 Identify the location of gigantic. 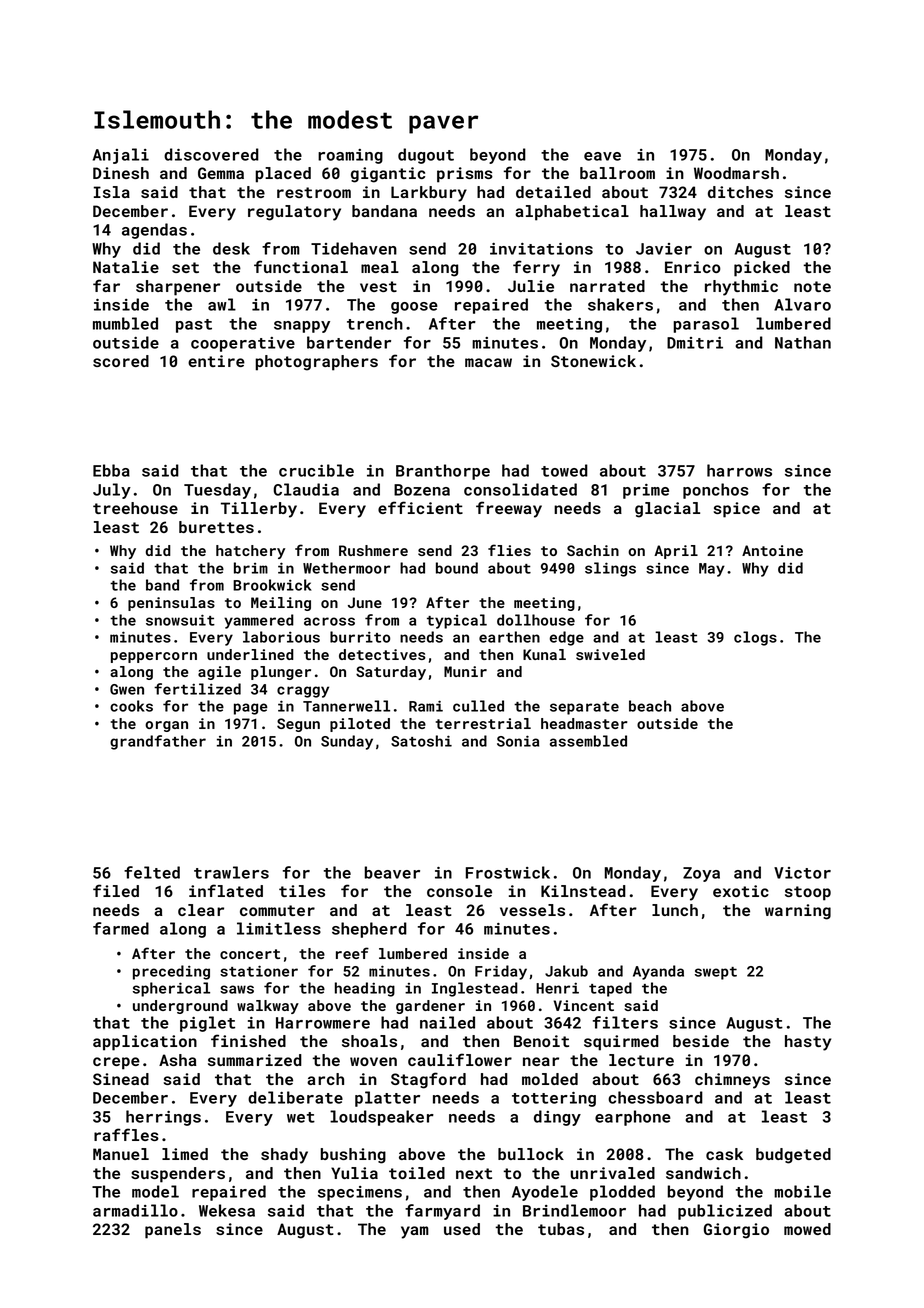
(388, 175).
